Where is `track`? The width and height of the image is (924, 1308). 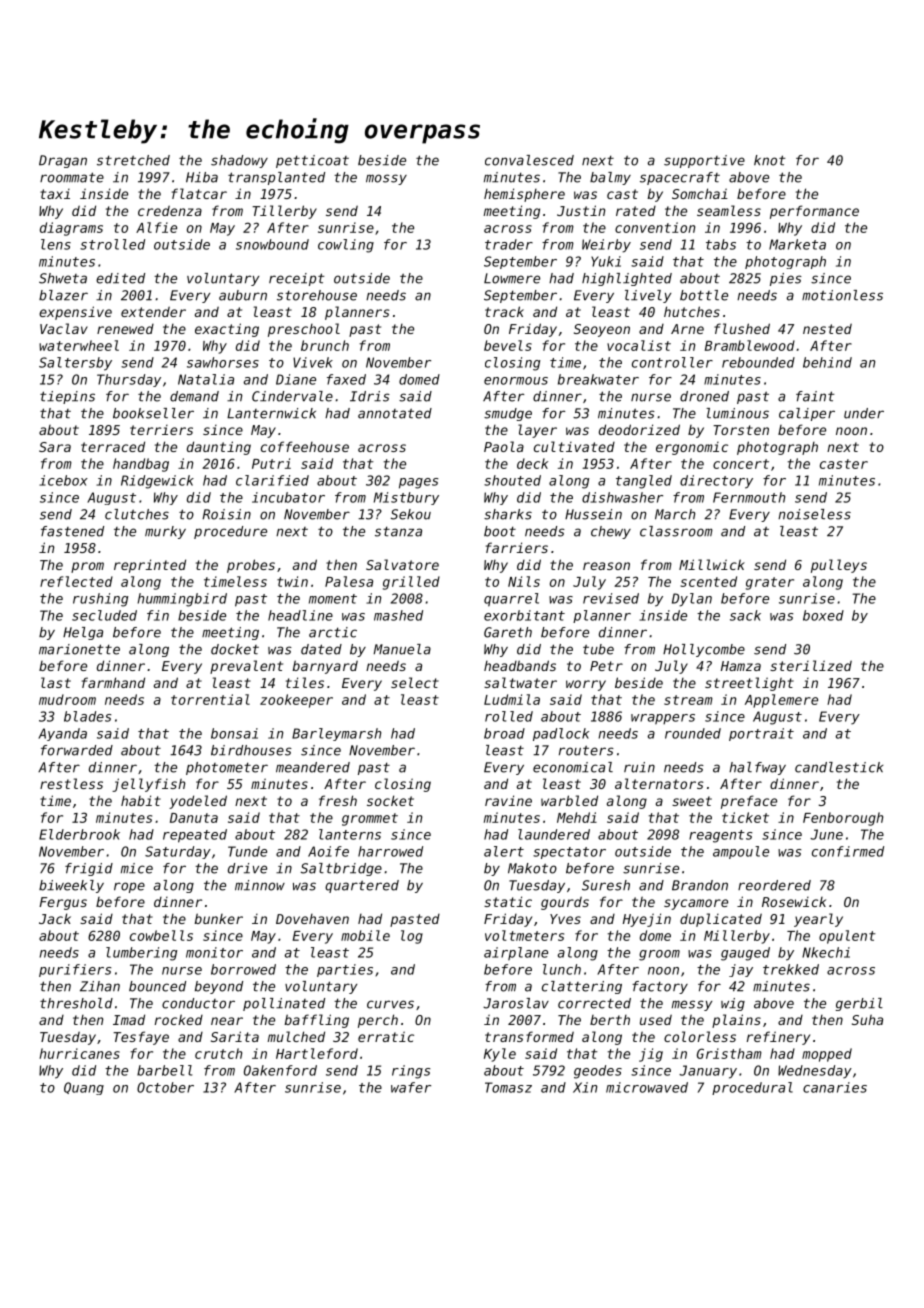
track is located at coordinates (504, 311).
